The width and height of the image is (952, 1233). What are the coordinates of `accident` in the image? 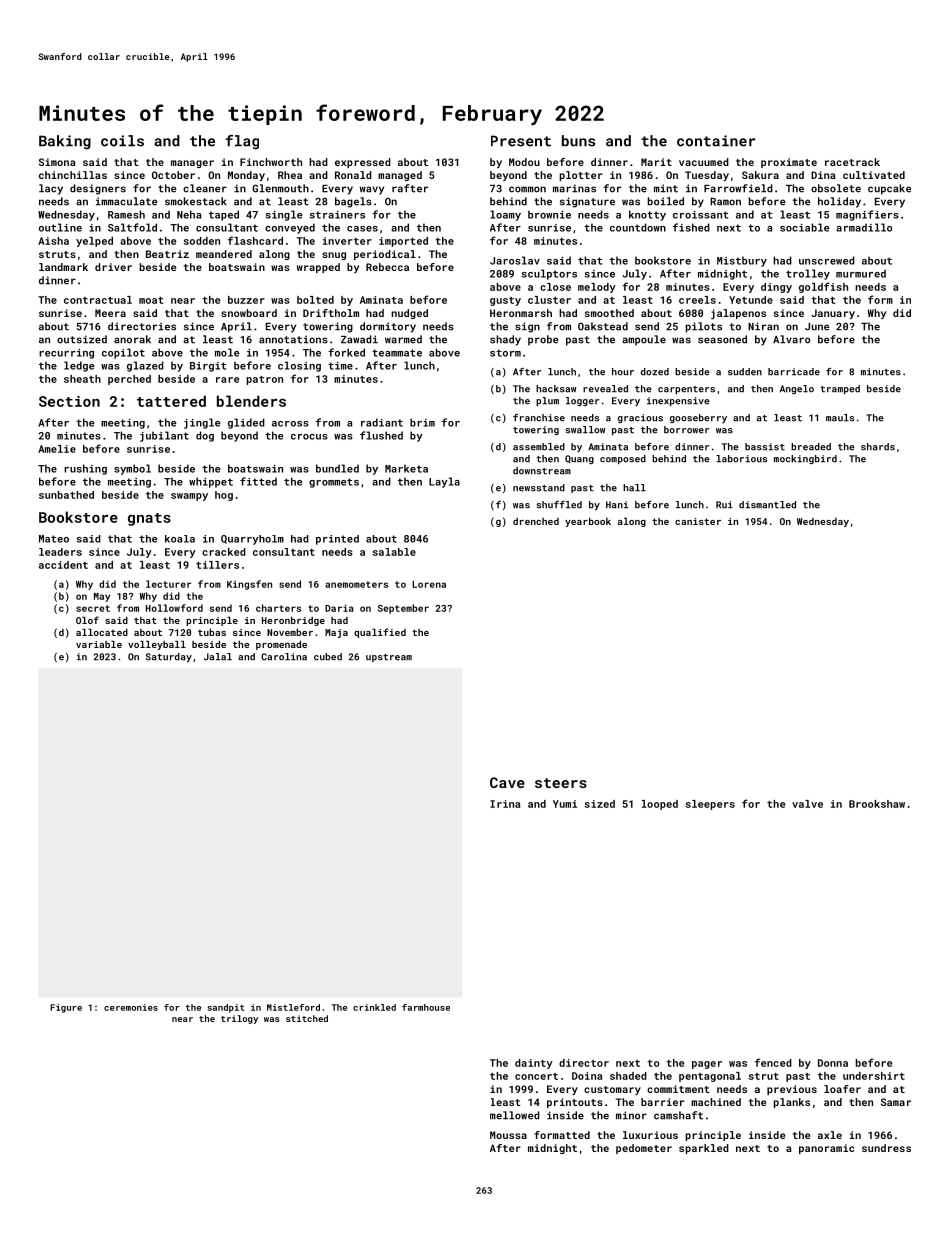 It's located at (63, 565).
